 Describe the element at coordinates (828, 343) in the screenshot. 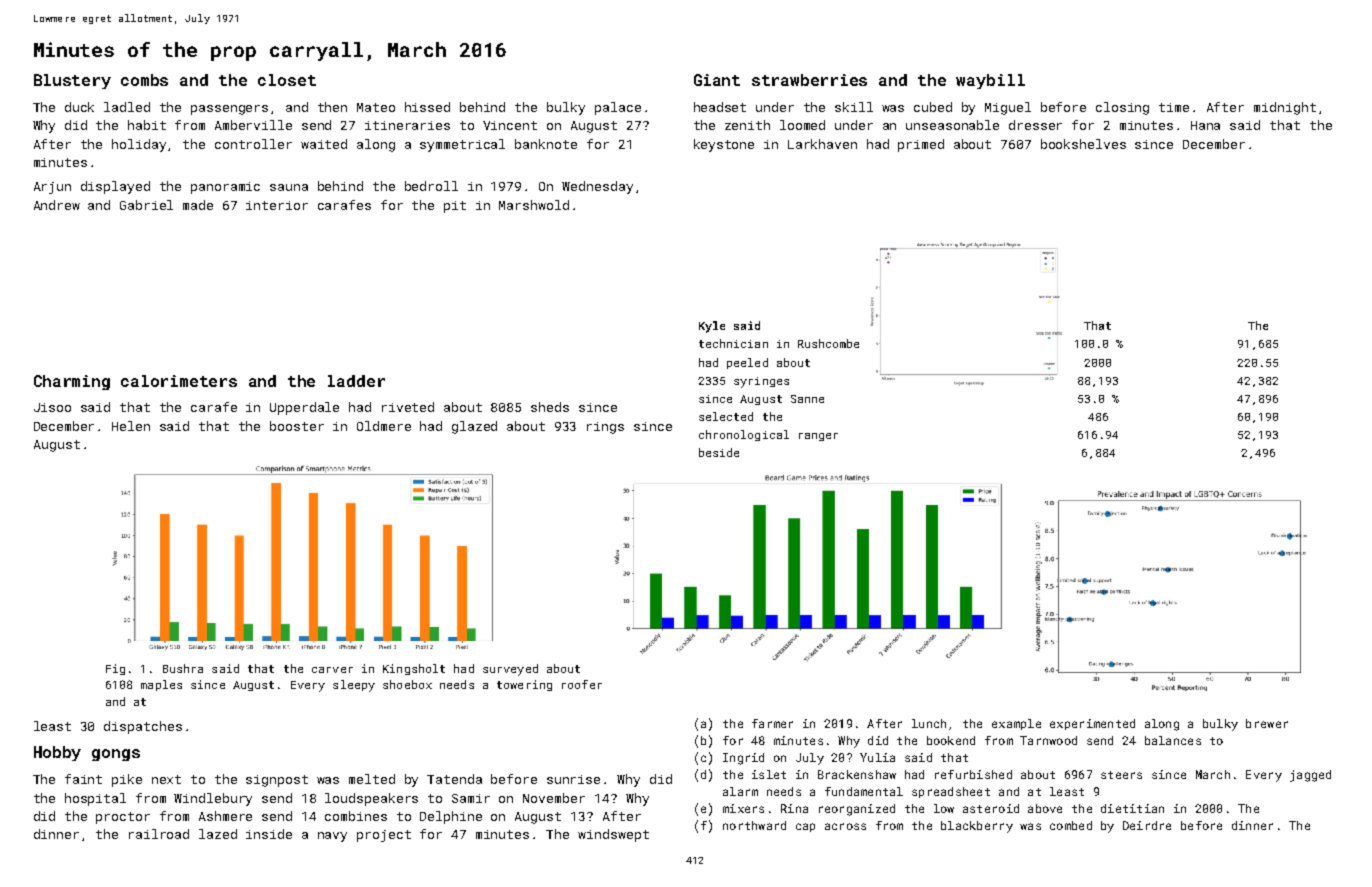

I see `Rushcombe` at that location.
